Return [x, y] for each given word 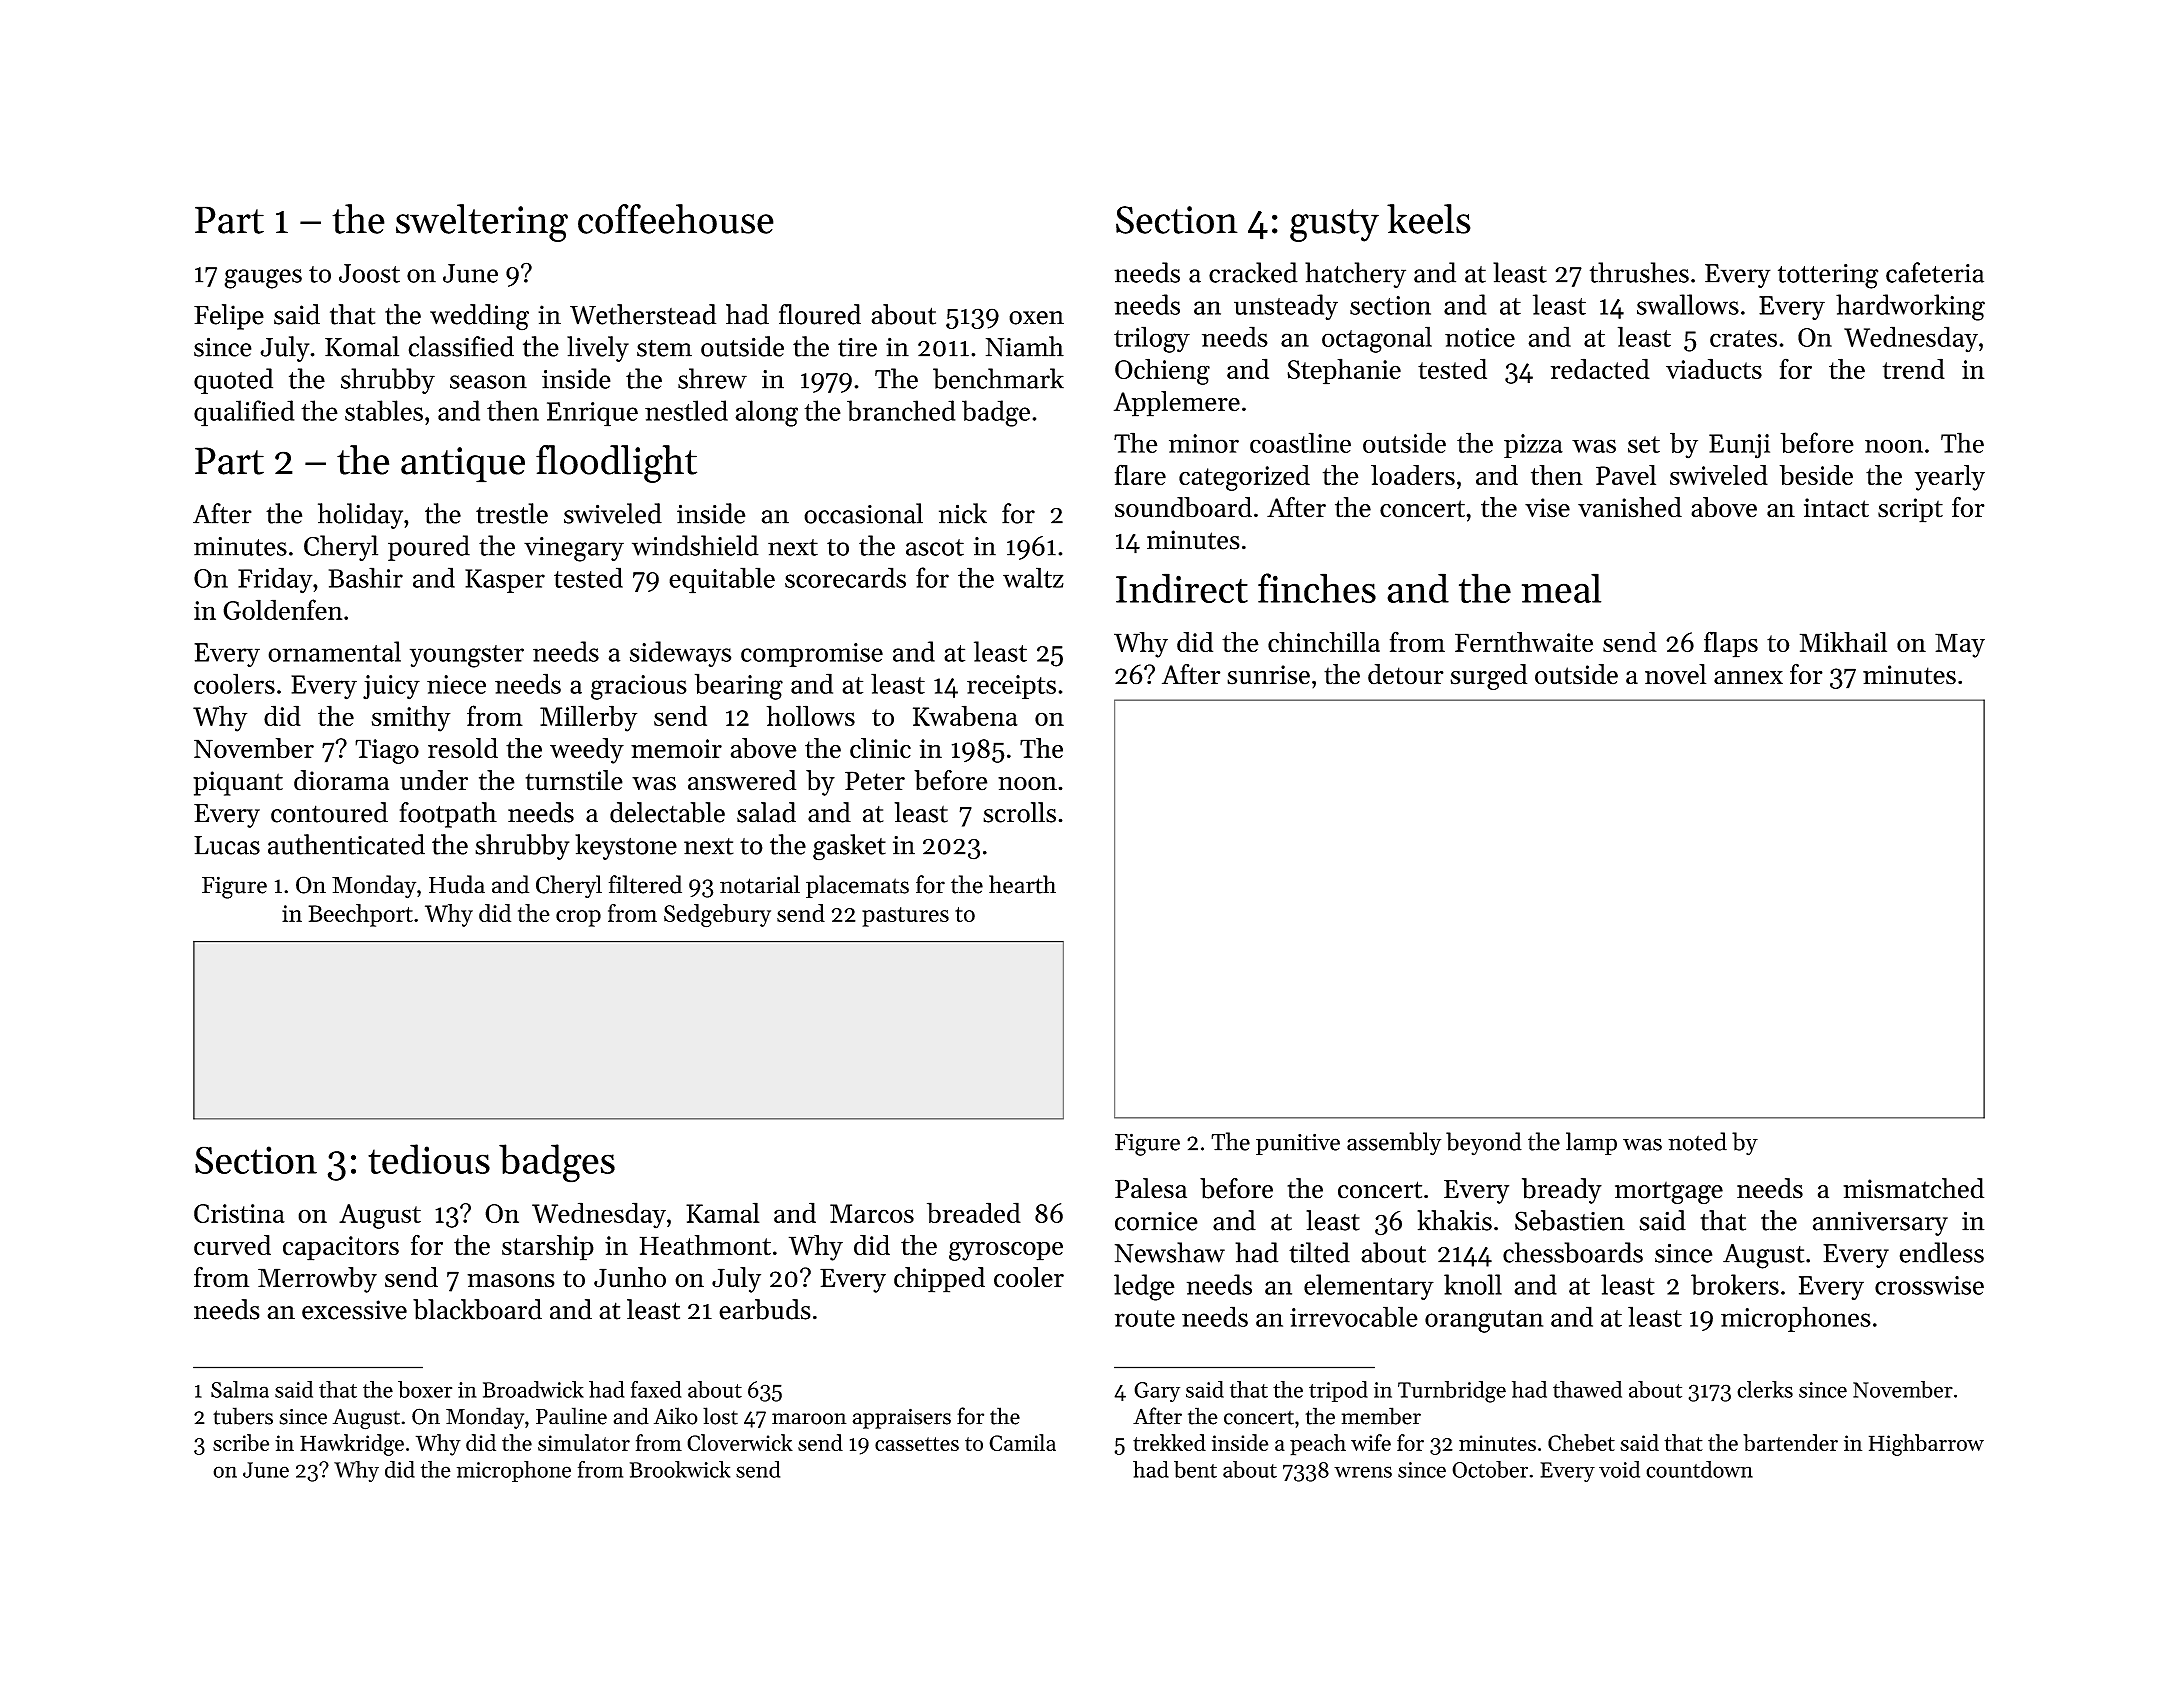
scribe [241, 1442]
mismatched [1913, 1188]
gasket [849, 847]
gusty [1334, 225]
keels [1429, 219]
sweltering [482, 223]
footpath [448, 815]
